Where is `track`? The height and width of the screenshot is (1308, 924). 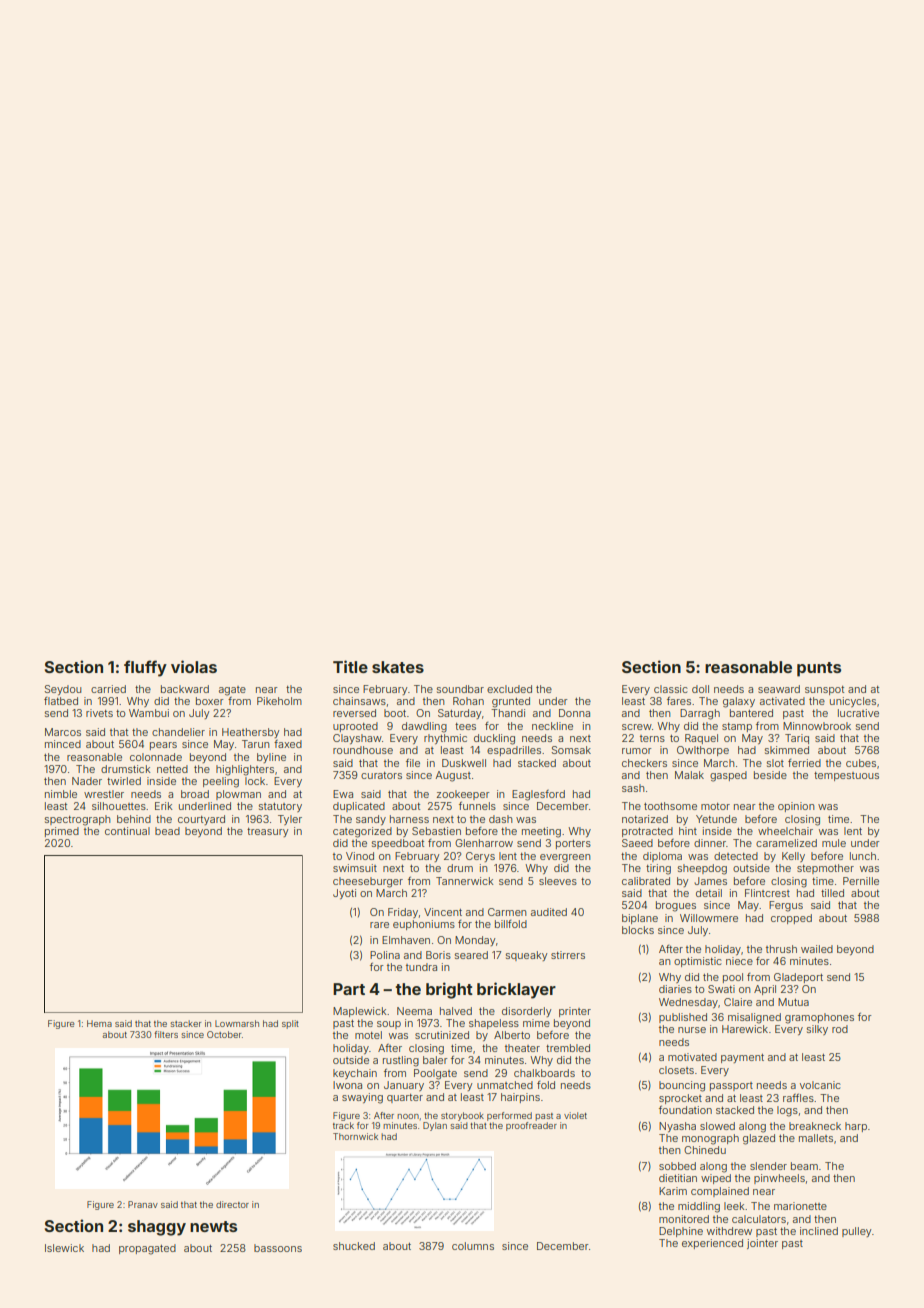 track is located at coordinates (343, 1125).
